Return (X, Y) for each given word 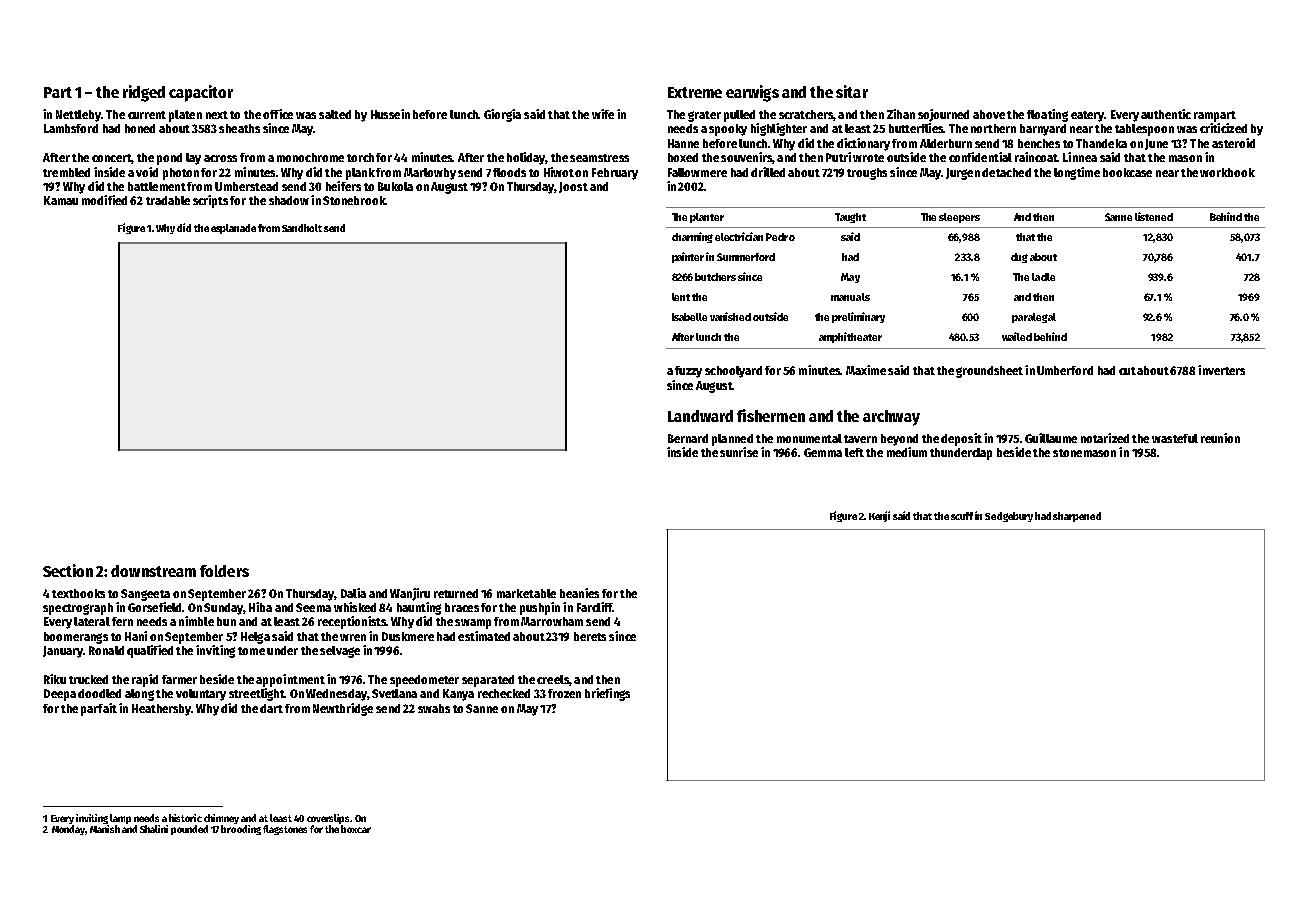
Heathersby (162, 710)
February (615, 174)
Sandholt (302, 228)
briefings (607, 694)
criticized (1223, 128)
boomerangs (76, 638)
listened (1154, 216)
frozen (564, 693)
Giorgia (502, 115)
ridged (144, 93)
